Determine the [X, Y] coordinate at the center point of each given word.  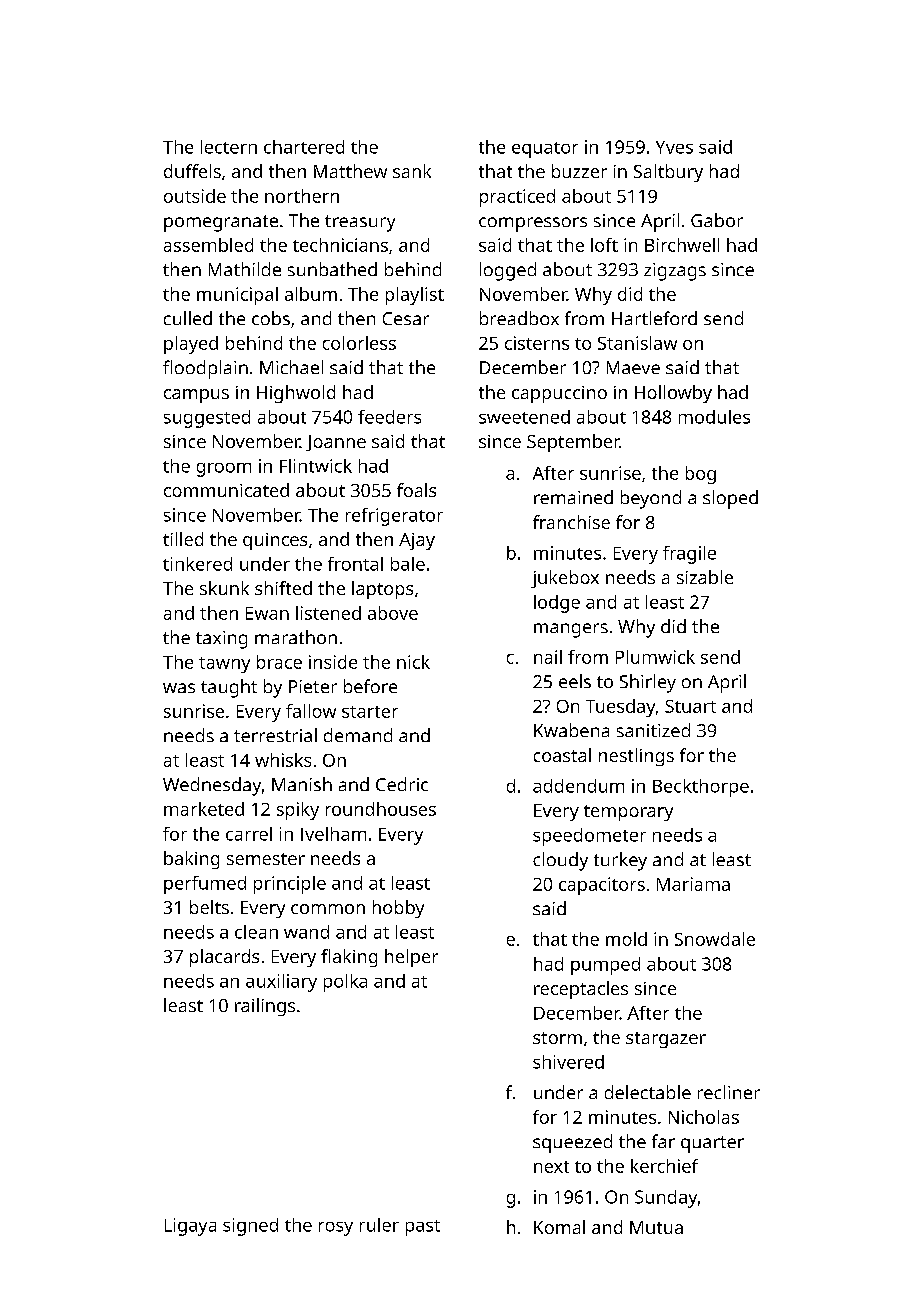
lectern [229, 147]
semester [266, 859]
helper [411, 958]
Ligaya [190, 1227]
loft [604, 245]
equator [545, 150]
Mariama [693, 884]
